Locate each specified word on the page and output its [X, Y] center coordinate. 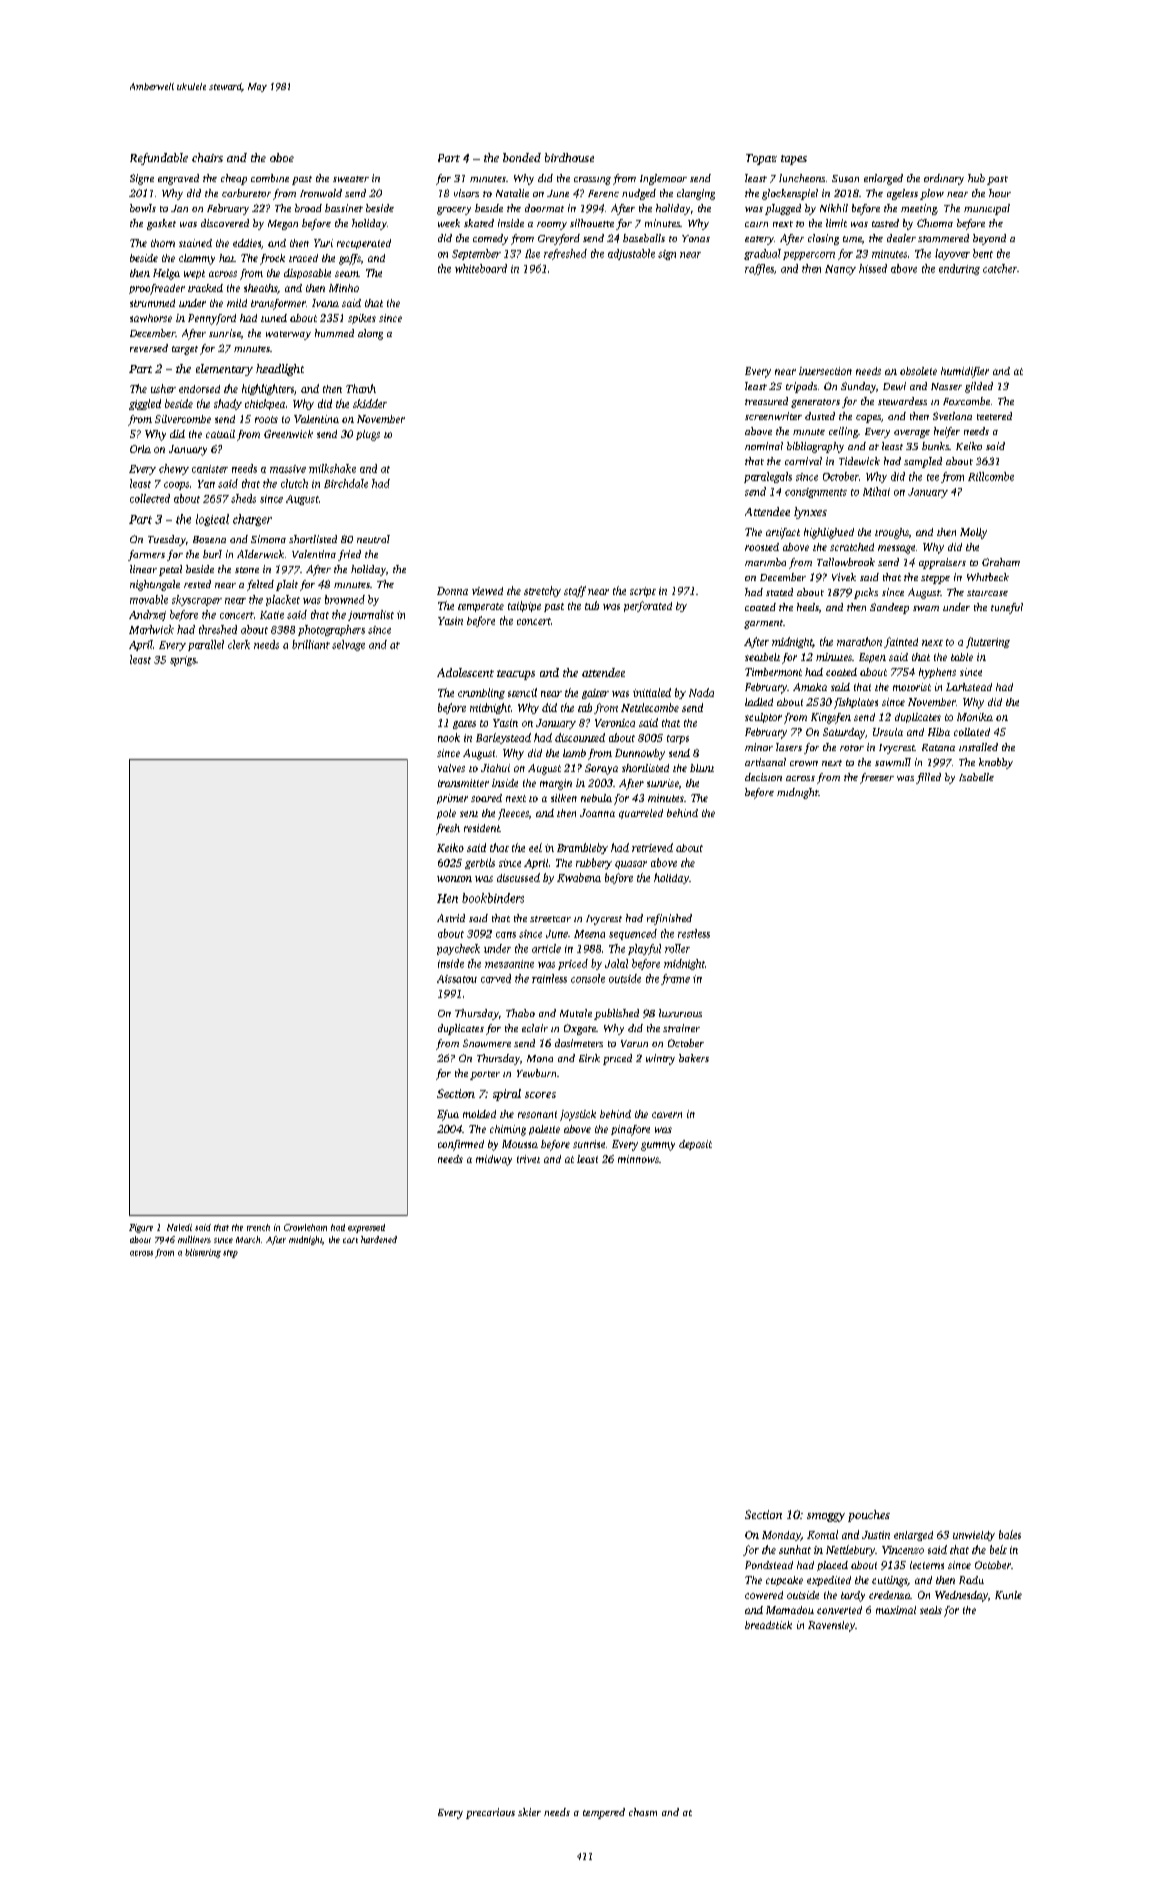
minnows [638, 1159]
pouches [869, 1516]
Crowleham [305, 1227]
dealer [901, 238]
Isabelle [976, 777]
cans [506, 935]
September [476, 254]
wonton [454, 879]
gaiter [595, 694]
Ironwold [321, 193]
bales [1010, 1534]
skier [529, 1812]
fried [349, 555]
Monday [781, 1536]
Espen [872, 658]
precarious [490, 1813]
